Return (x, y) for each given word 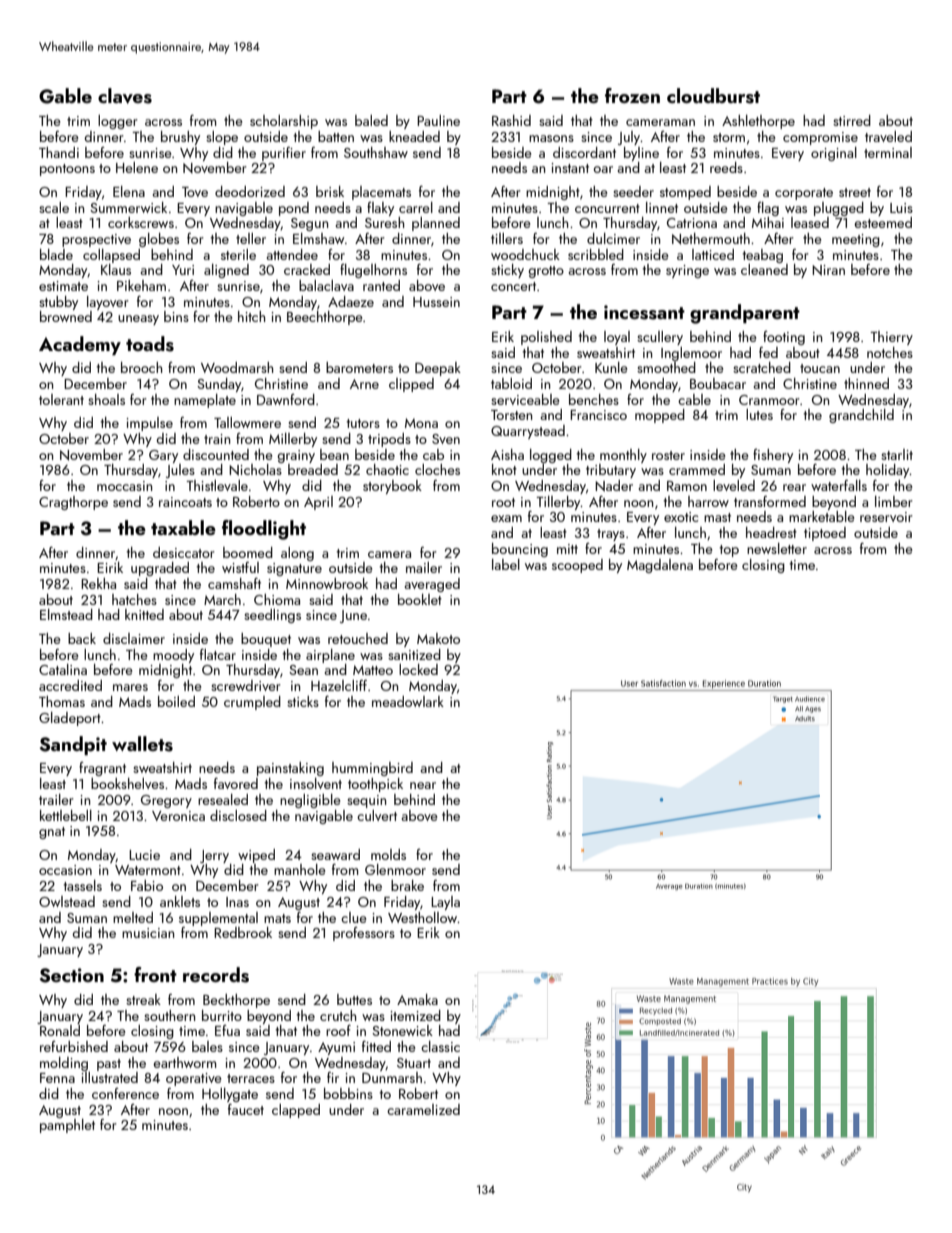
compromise (820, 138)
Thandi (59, 152)
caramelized (423, 1109)
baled (371, 120)
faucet (246, 1109)
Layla (445, 903)
